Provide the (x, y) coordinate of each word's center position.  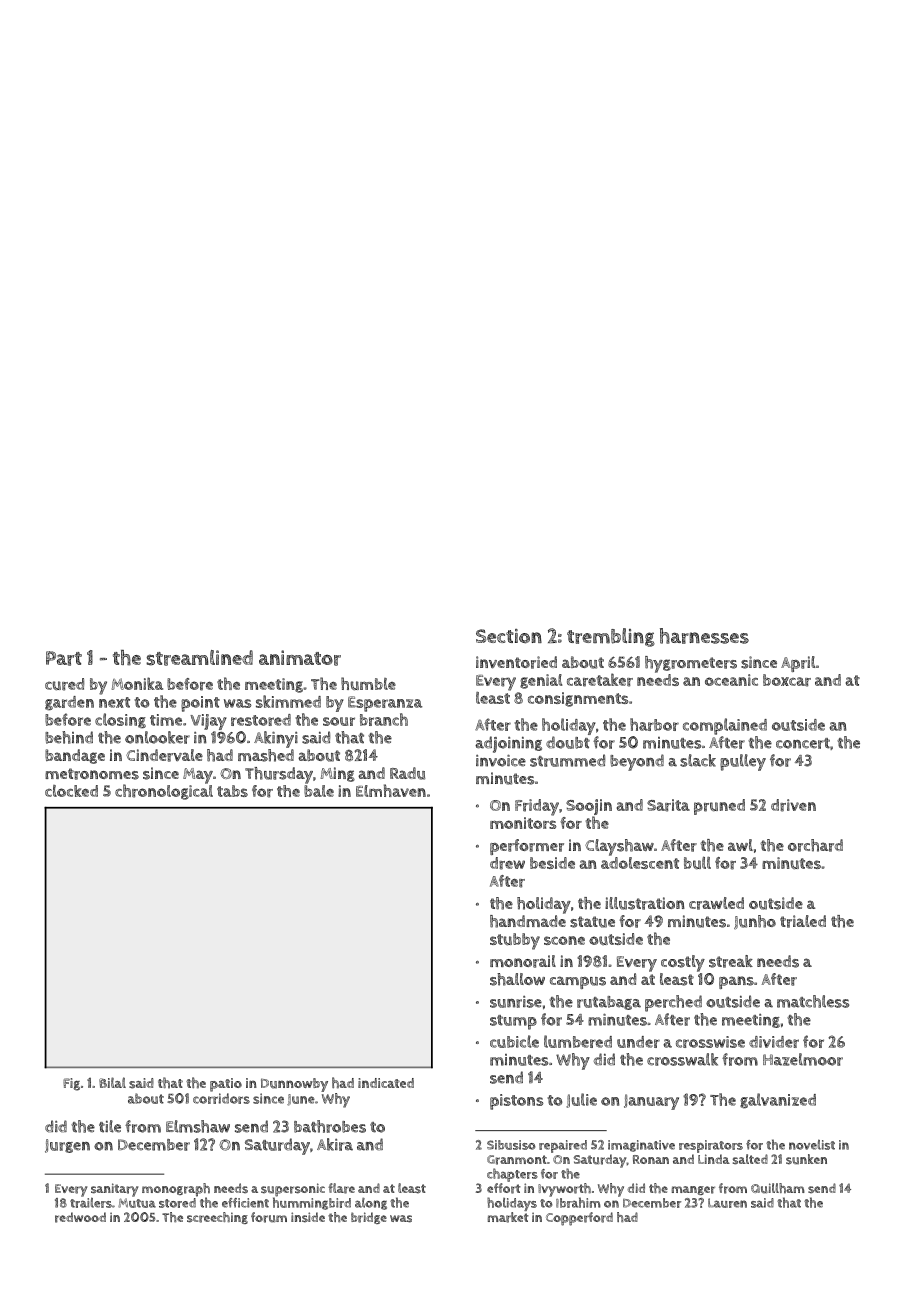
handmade (528, 921)
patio (226, 1085)
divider (774, 1042)
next (114, 702)
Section (509, 636)
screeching (217, 1218)
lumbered (578, 1041)
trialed (803, 921)
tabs (232, 791)
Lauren (727, 1203)
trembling (611, 637)
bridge (369, 1218)
